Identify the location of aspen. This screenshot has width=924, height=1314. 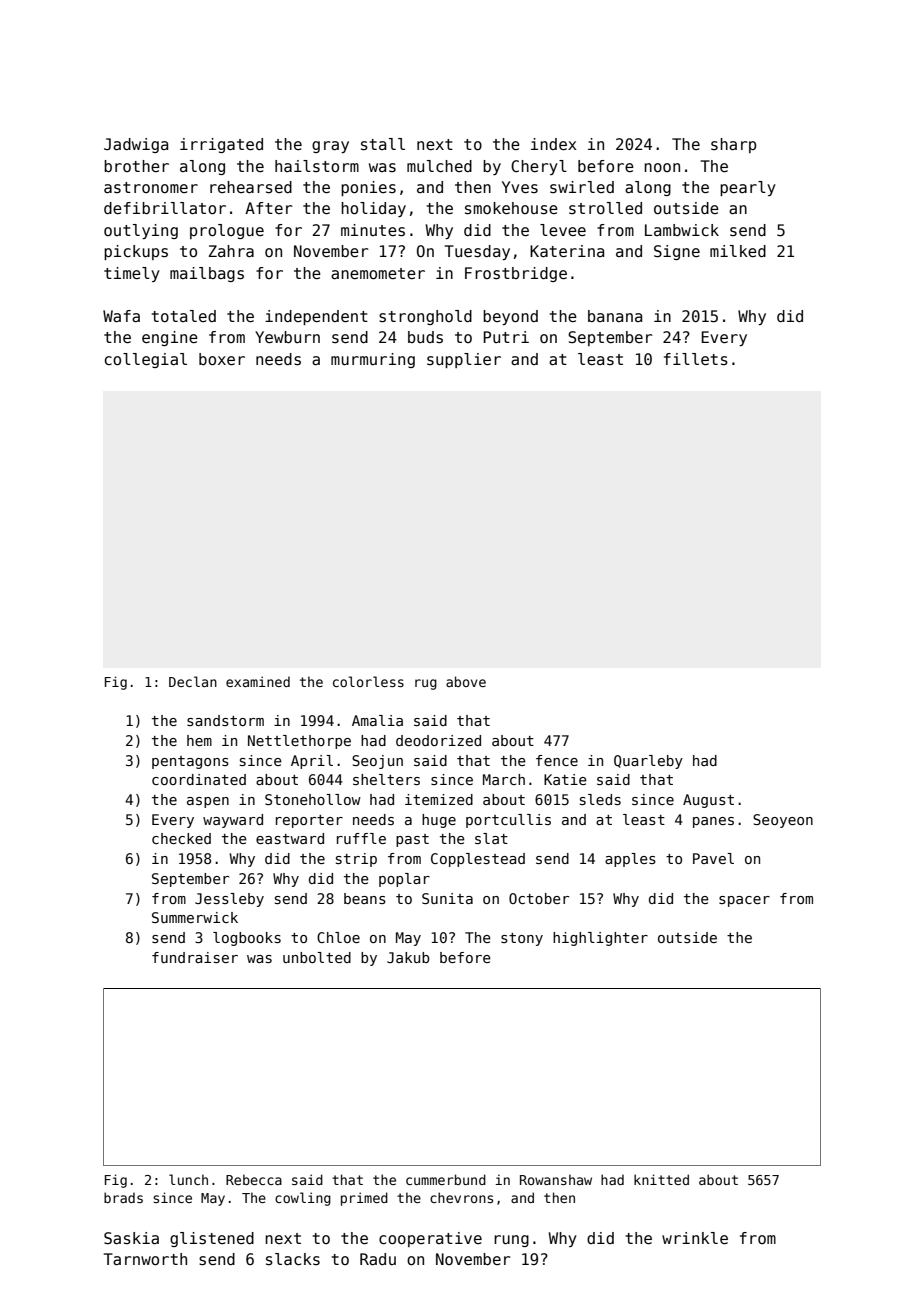
(208, 802).
